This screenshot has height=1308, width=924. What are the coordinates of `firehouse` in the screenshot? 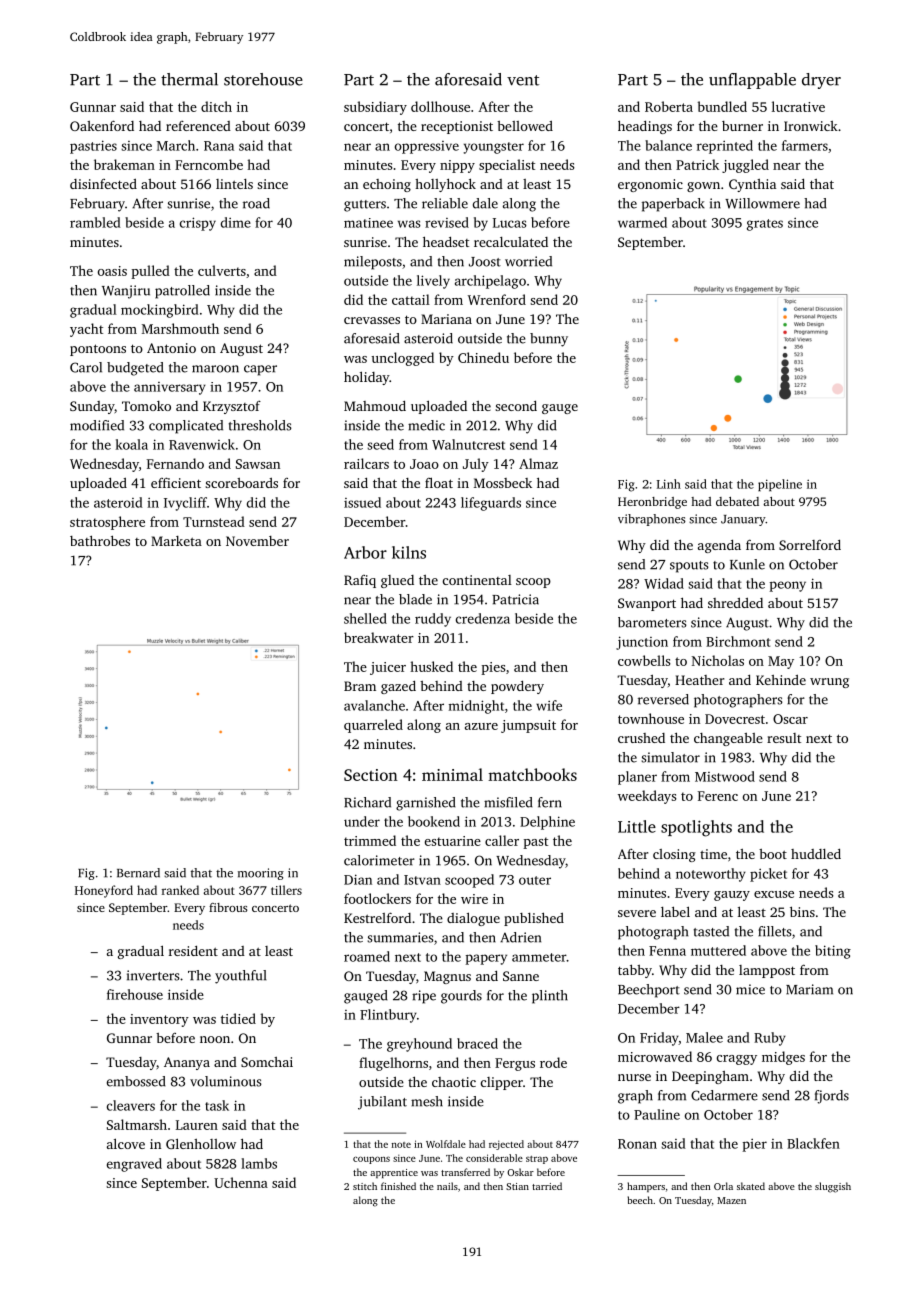 It's located at (135, 994).
